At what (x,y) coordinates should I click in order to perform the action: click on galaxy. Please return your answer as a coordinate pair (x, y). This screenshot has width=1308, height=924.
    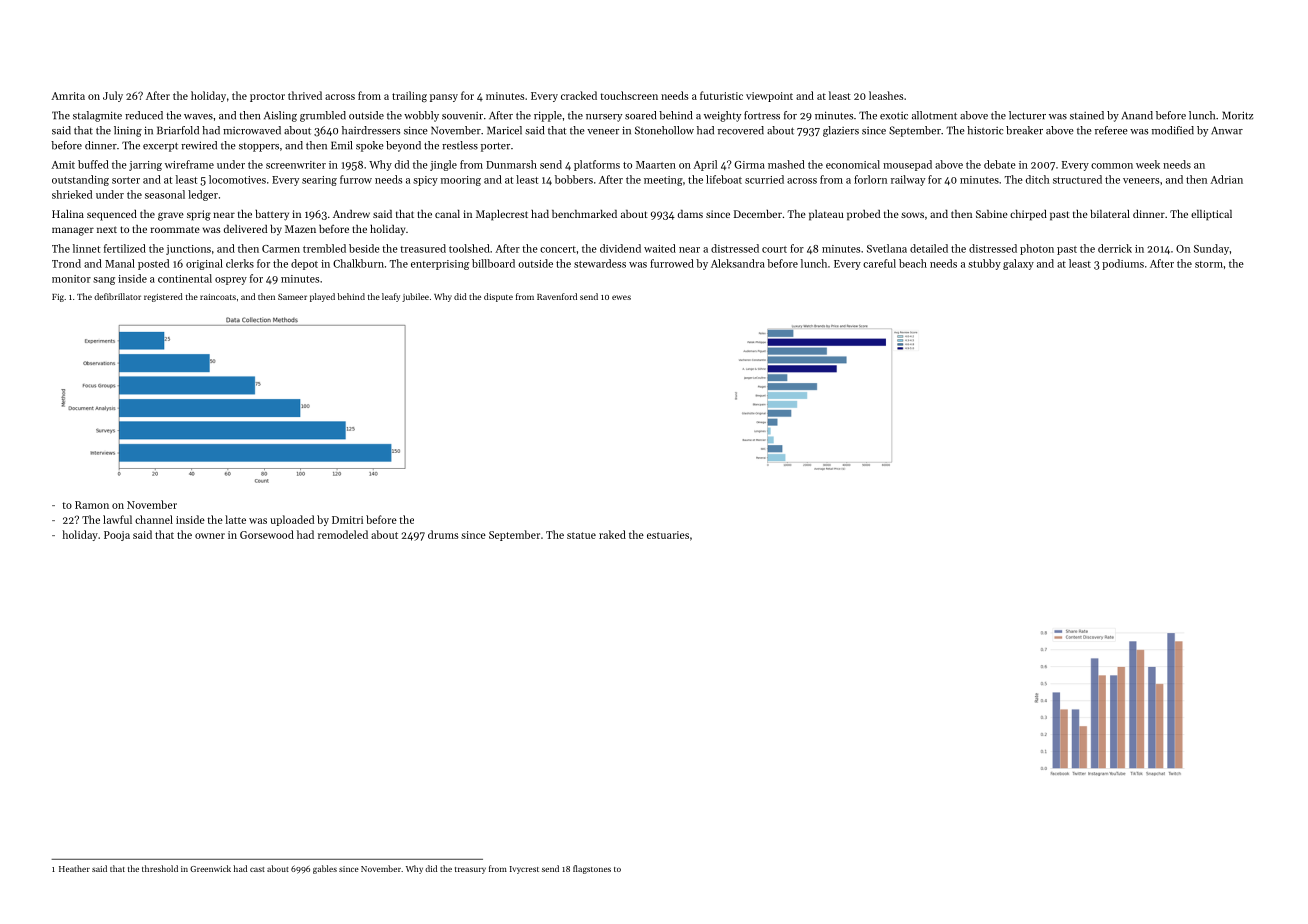
    Looking at the image, I should click on (1018, 264).
